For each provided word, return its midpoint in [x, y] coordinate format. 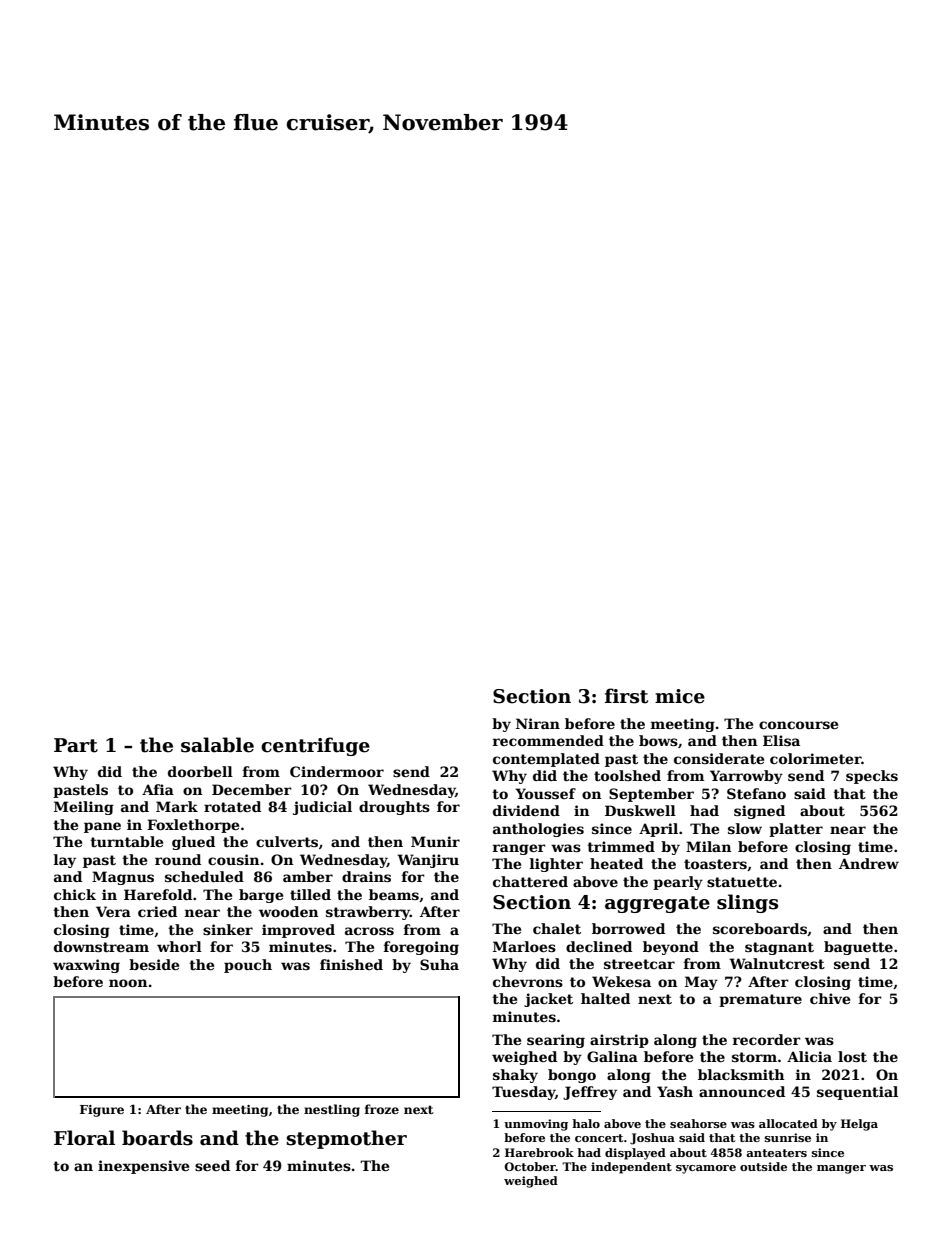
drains [366, 876]
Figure [102, 1111]
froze [382, 1109]
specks [872, 777]
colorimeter [816, 758]
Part [76, 745]
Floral [84, 1138]
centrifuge [315, 746]
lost [852, 1056]
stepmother [347, 1139]
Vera [113, 911]
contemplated [546, 760]
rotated [232, 806]
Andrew [869, 863]
